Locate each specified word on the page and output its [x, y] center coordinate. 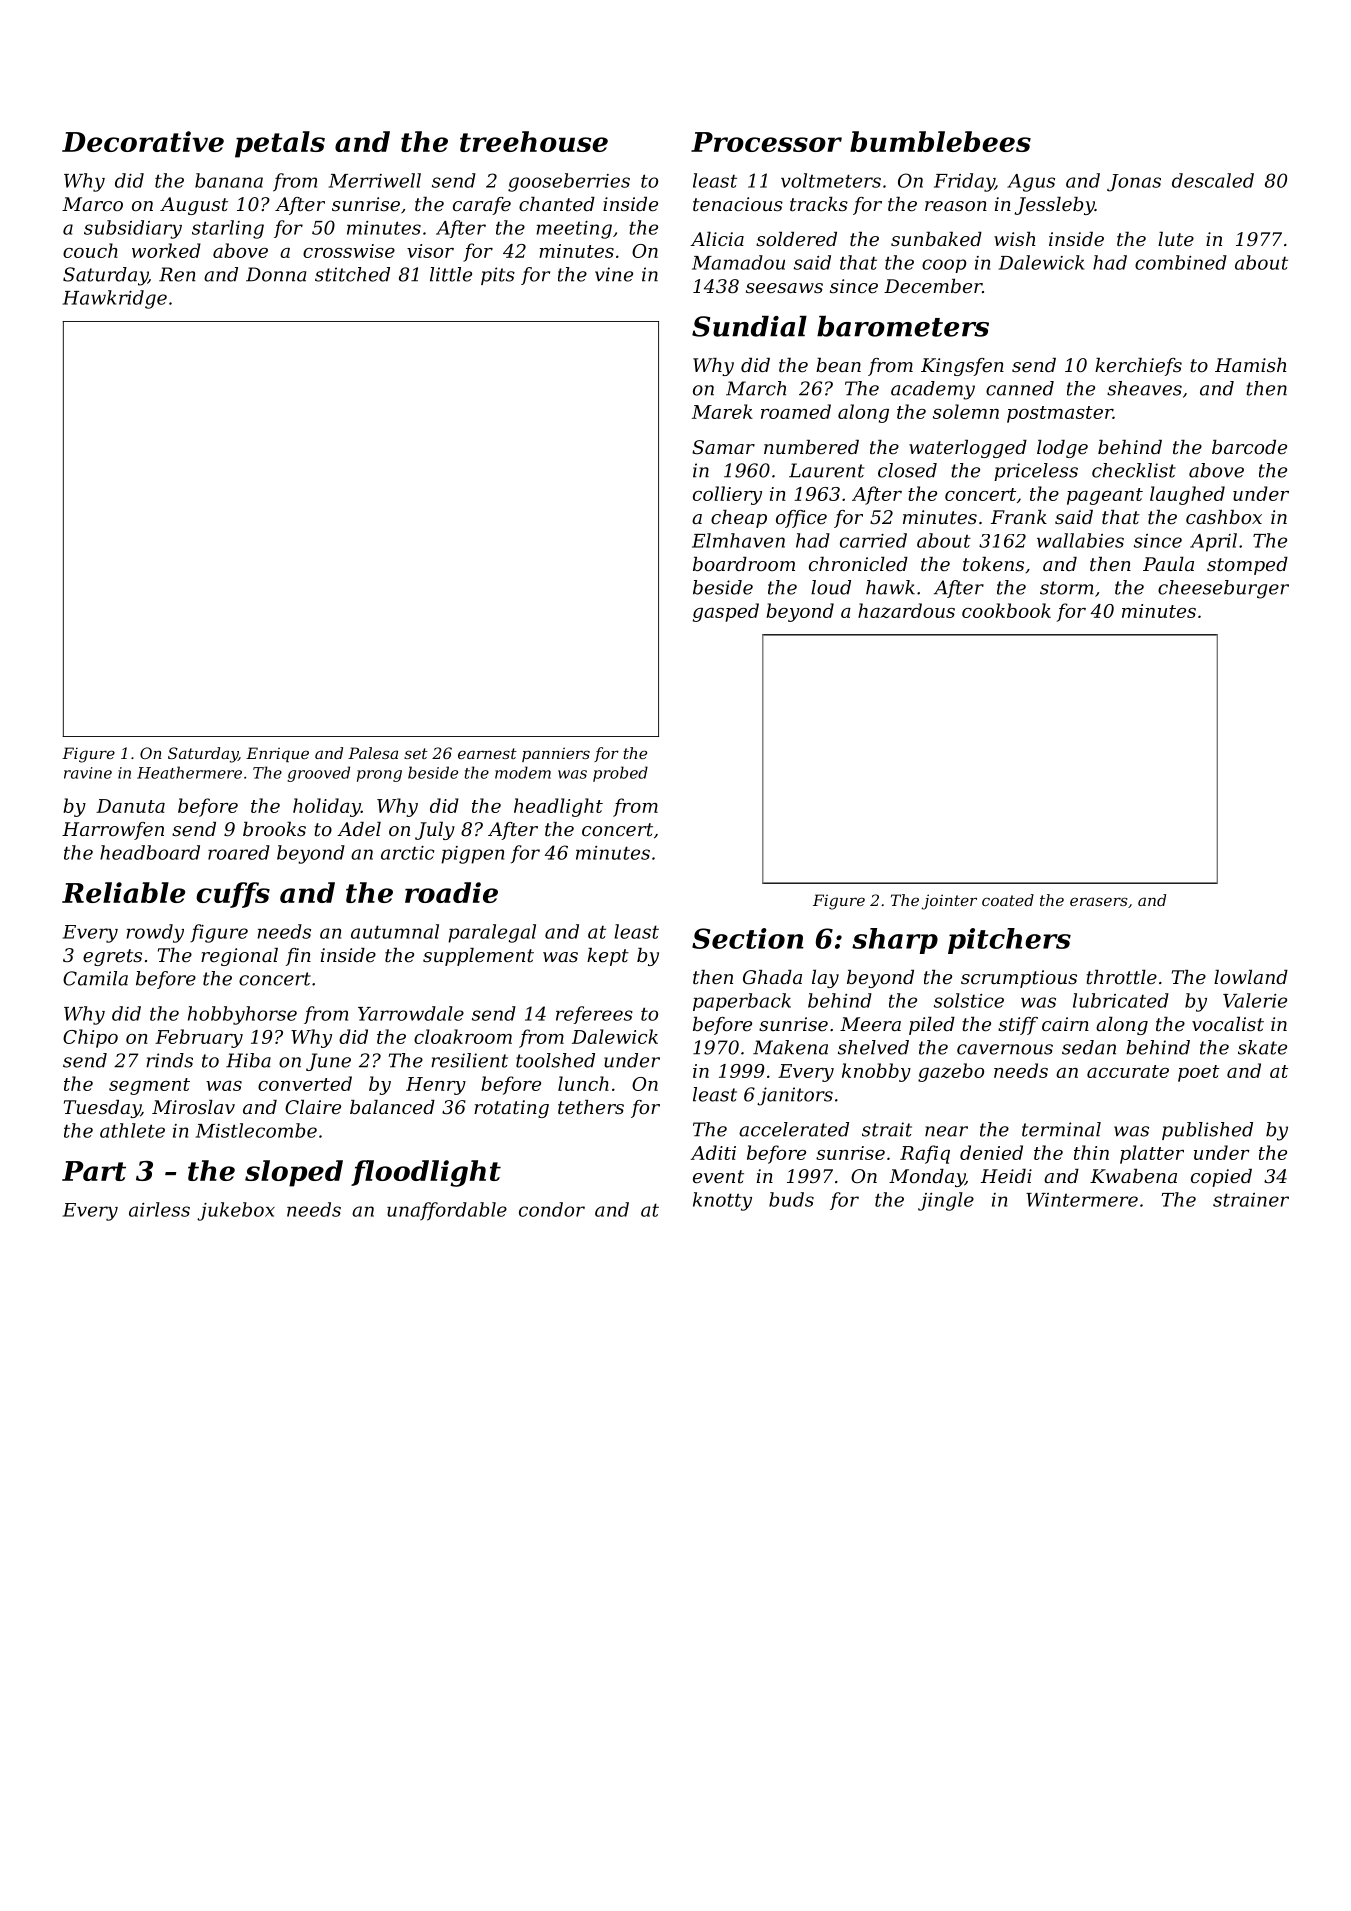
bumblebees [940, 141]
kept [608, 957]
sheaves [1144, 388]
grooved [318, 774]
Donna [276, 274]
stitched [352, 274]
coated [1008, 900]
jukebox [236, 1211]
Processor [766, 142]
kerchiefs [1138, 367]
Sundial [749, 326]
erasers [1099, 901]
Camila [95, 978]
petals [280, 144]
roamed [796, 411]
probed [620, 774]
